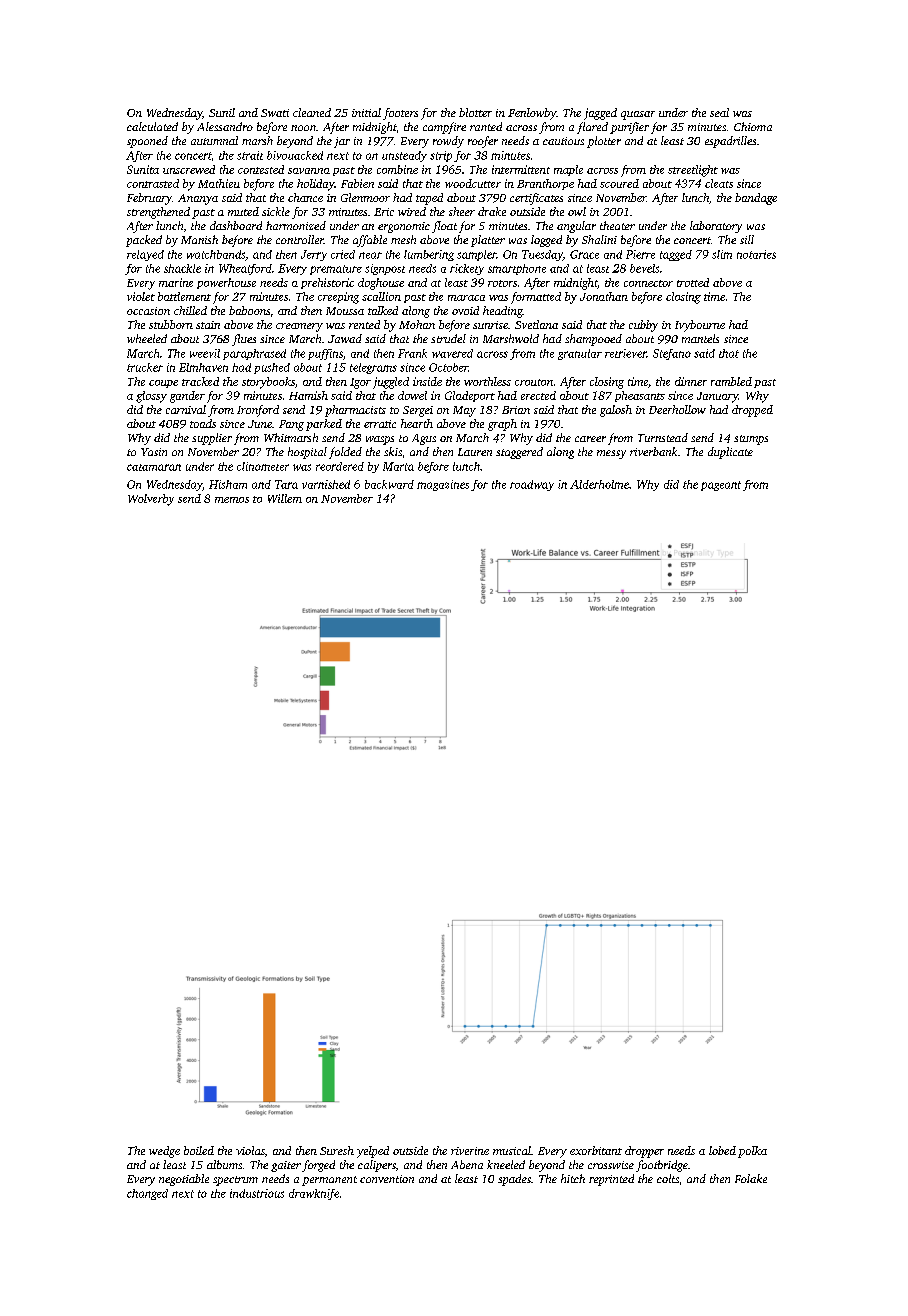 The image size is (908, 1316). Describe the element at coordinates (286, 1166) in the page. I see `gaiter` at that location.
